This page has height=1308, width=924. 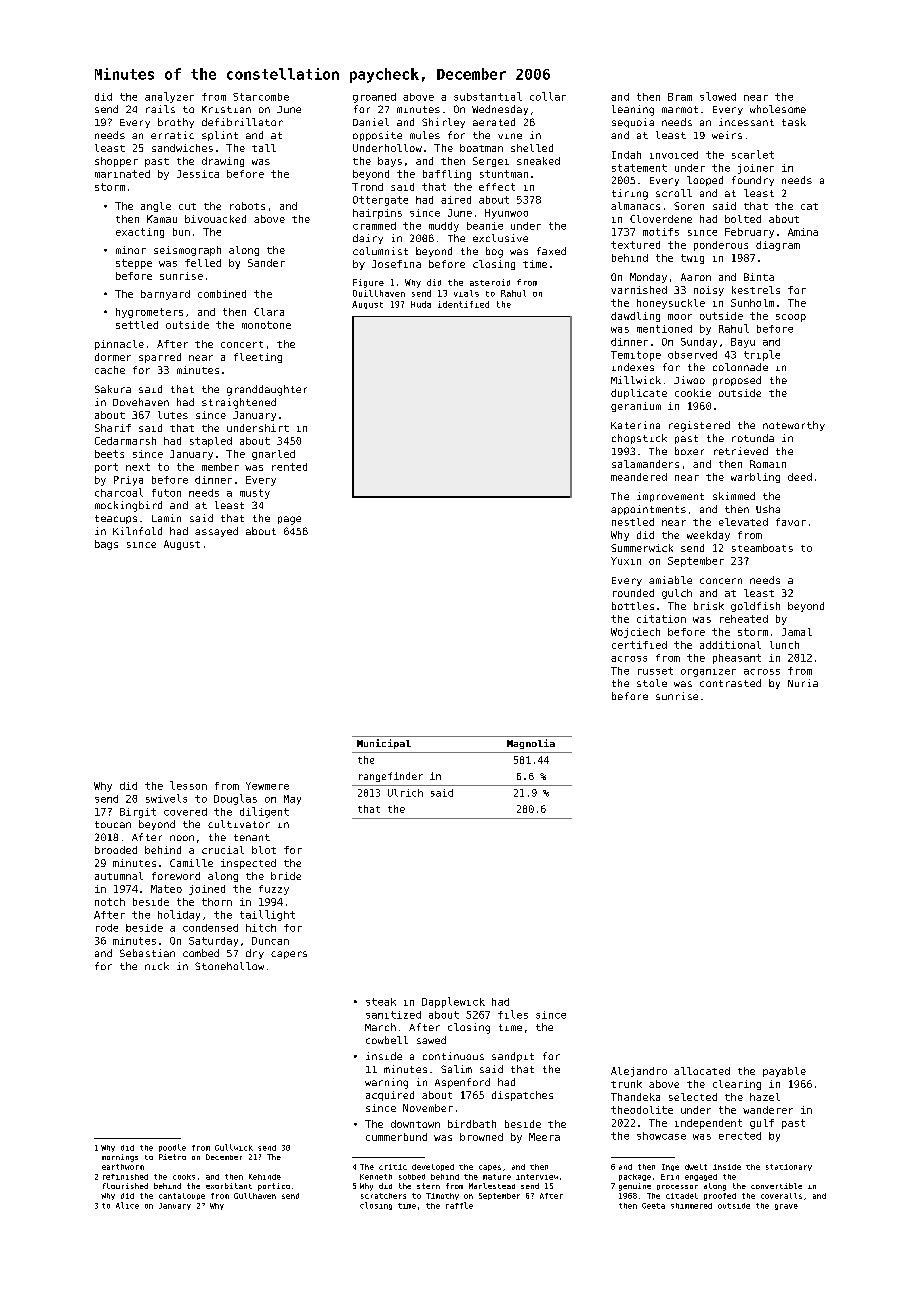 I want to click on Alejandro, so click(x=639, y=1072).
